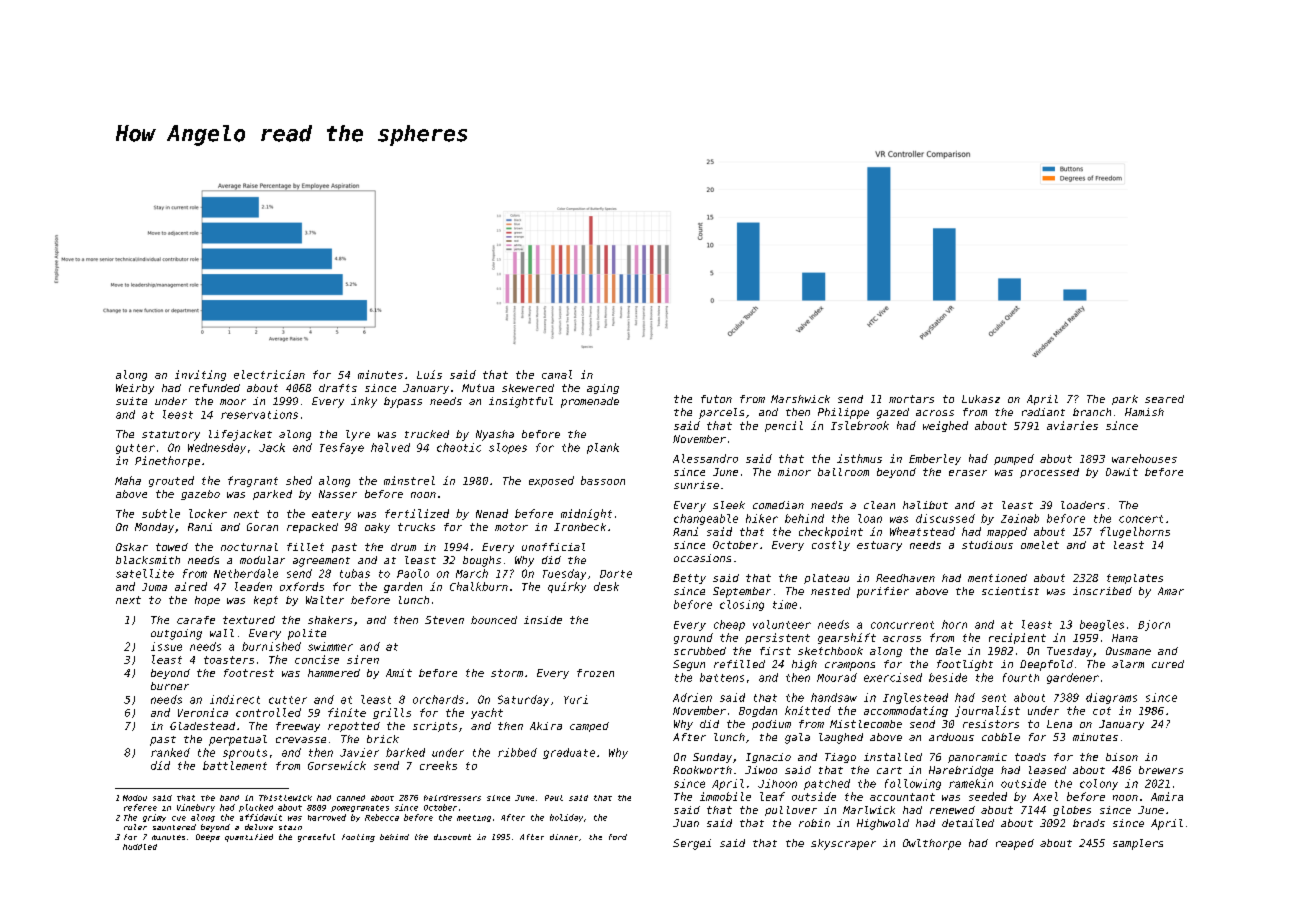  What do you see at coordinates (1010, 591) in the image?
I see `scientist` at bounding box center [1010, 591].
